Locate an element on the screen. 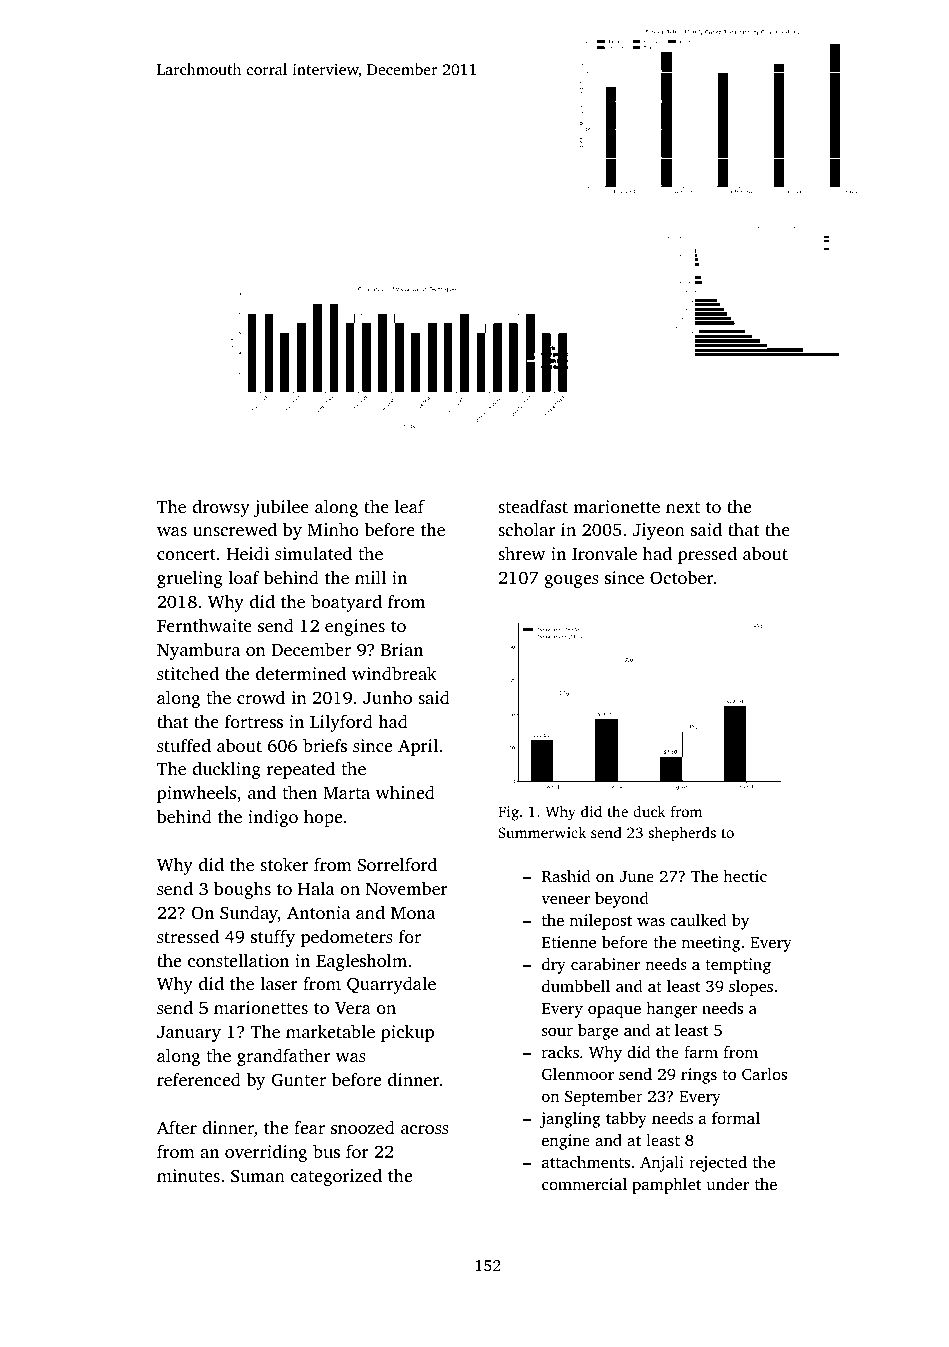  Carlos is located at coordinates (764, 1074).
